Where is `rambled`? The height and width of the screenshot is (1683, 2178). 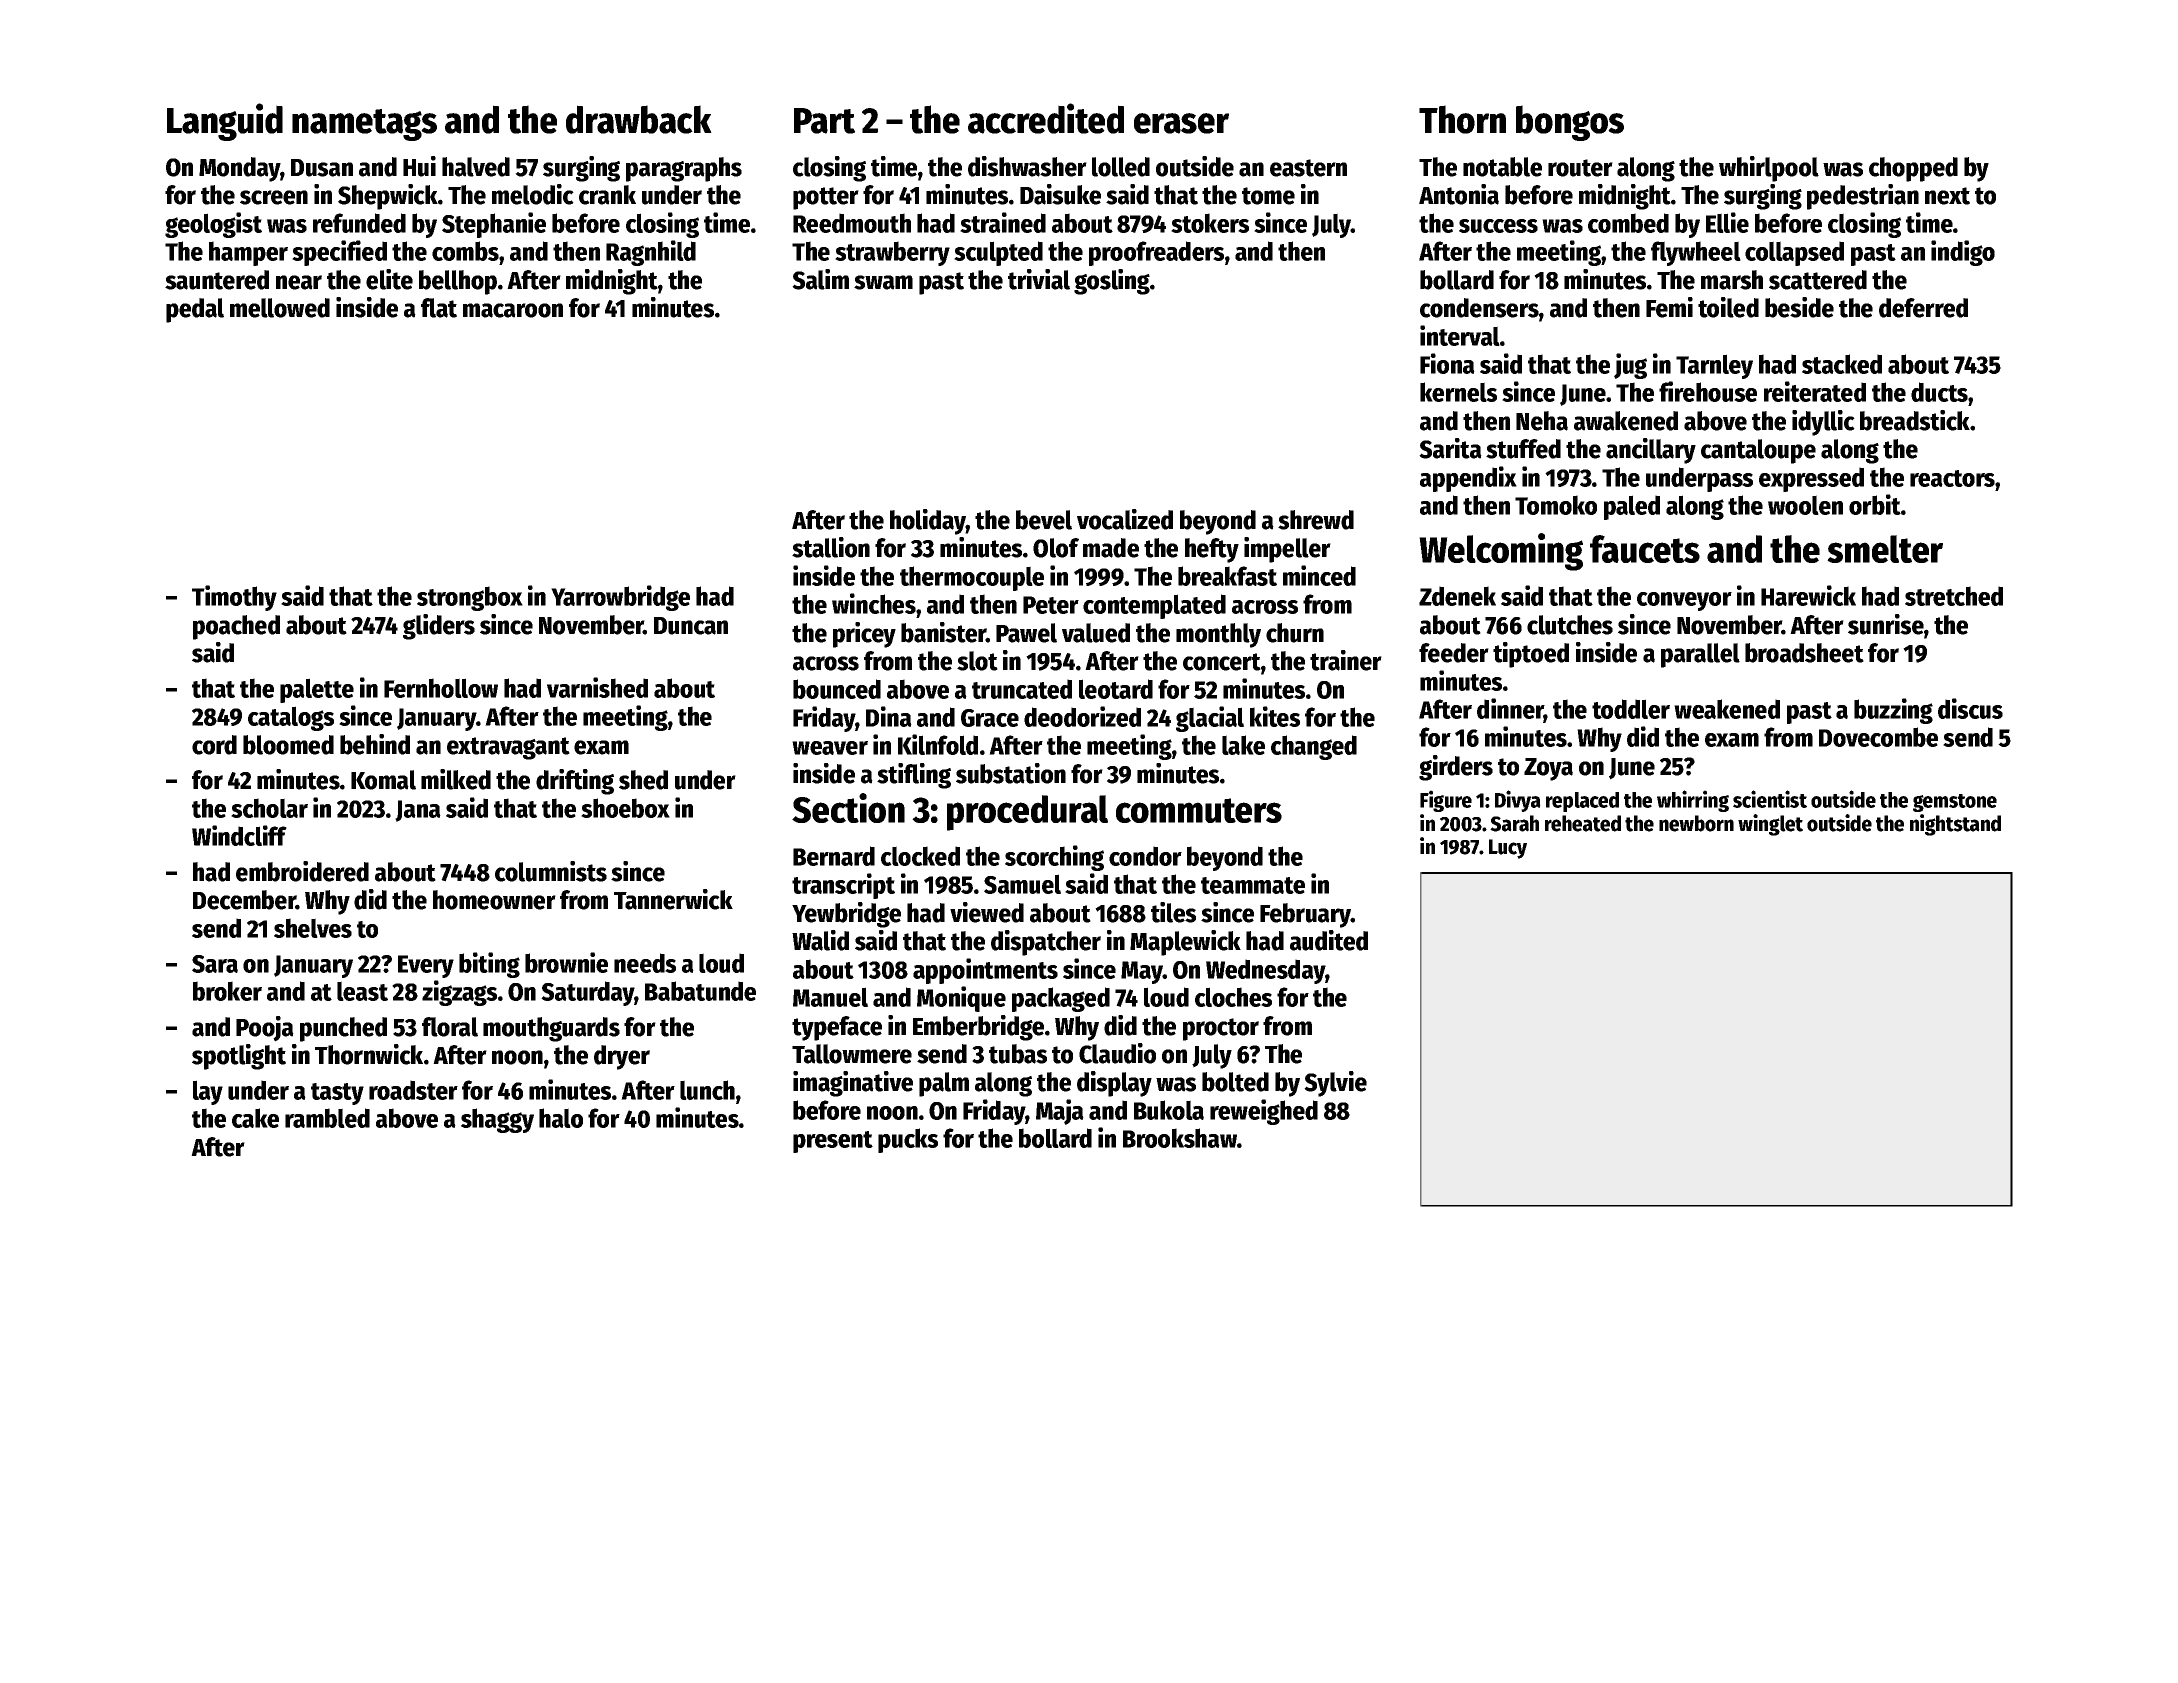 rambled is located at coordinates (327, 1118).
